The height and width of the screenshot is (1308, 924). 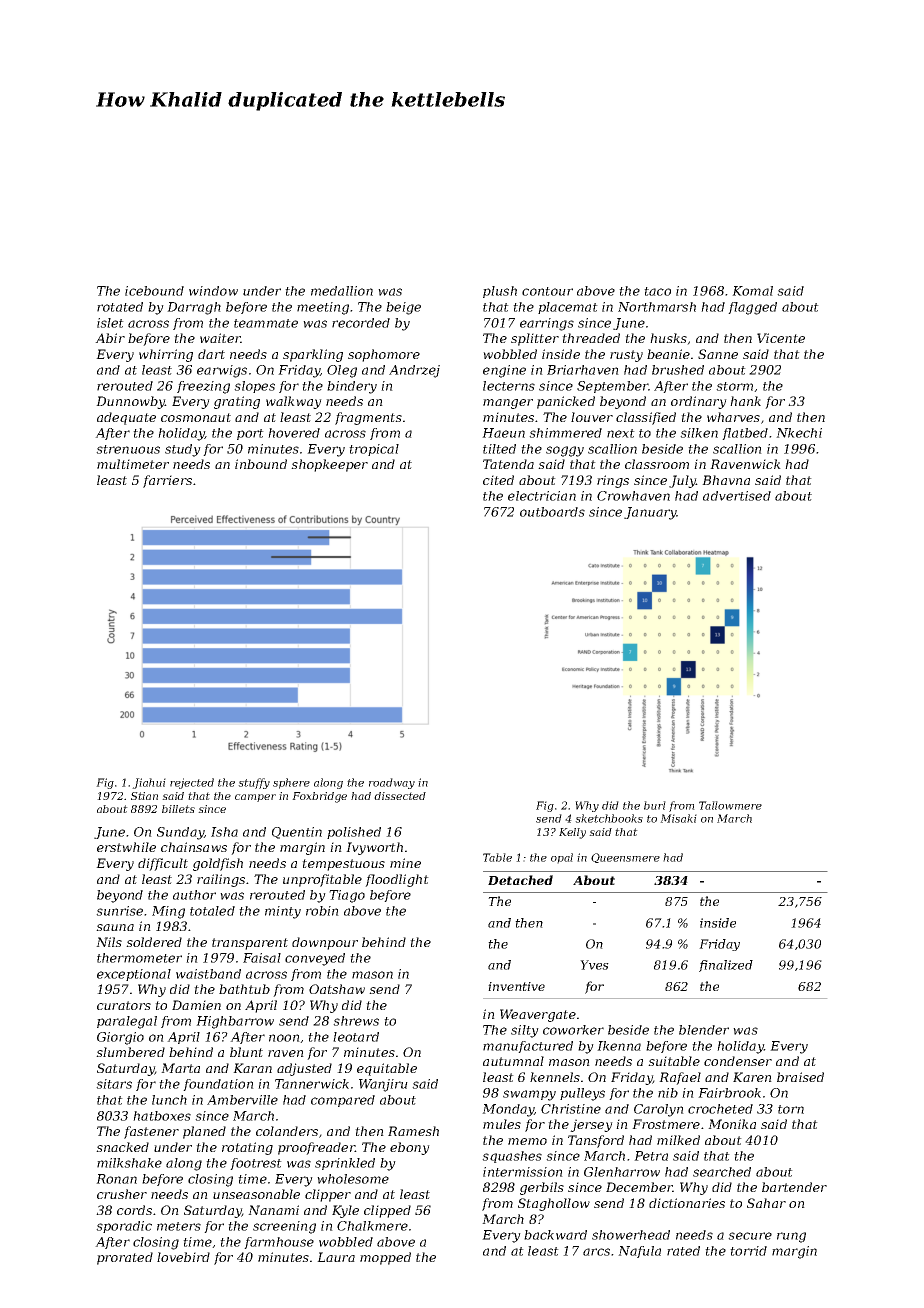 What do you see at coordinates (633, 496) in the screenshot?
I see `Crowhaven` at bounding box center [633, 496].
